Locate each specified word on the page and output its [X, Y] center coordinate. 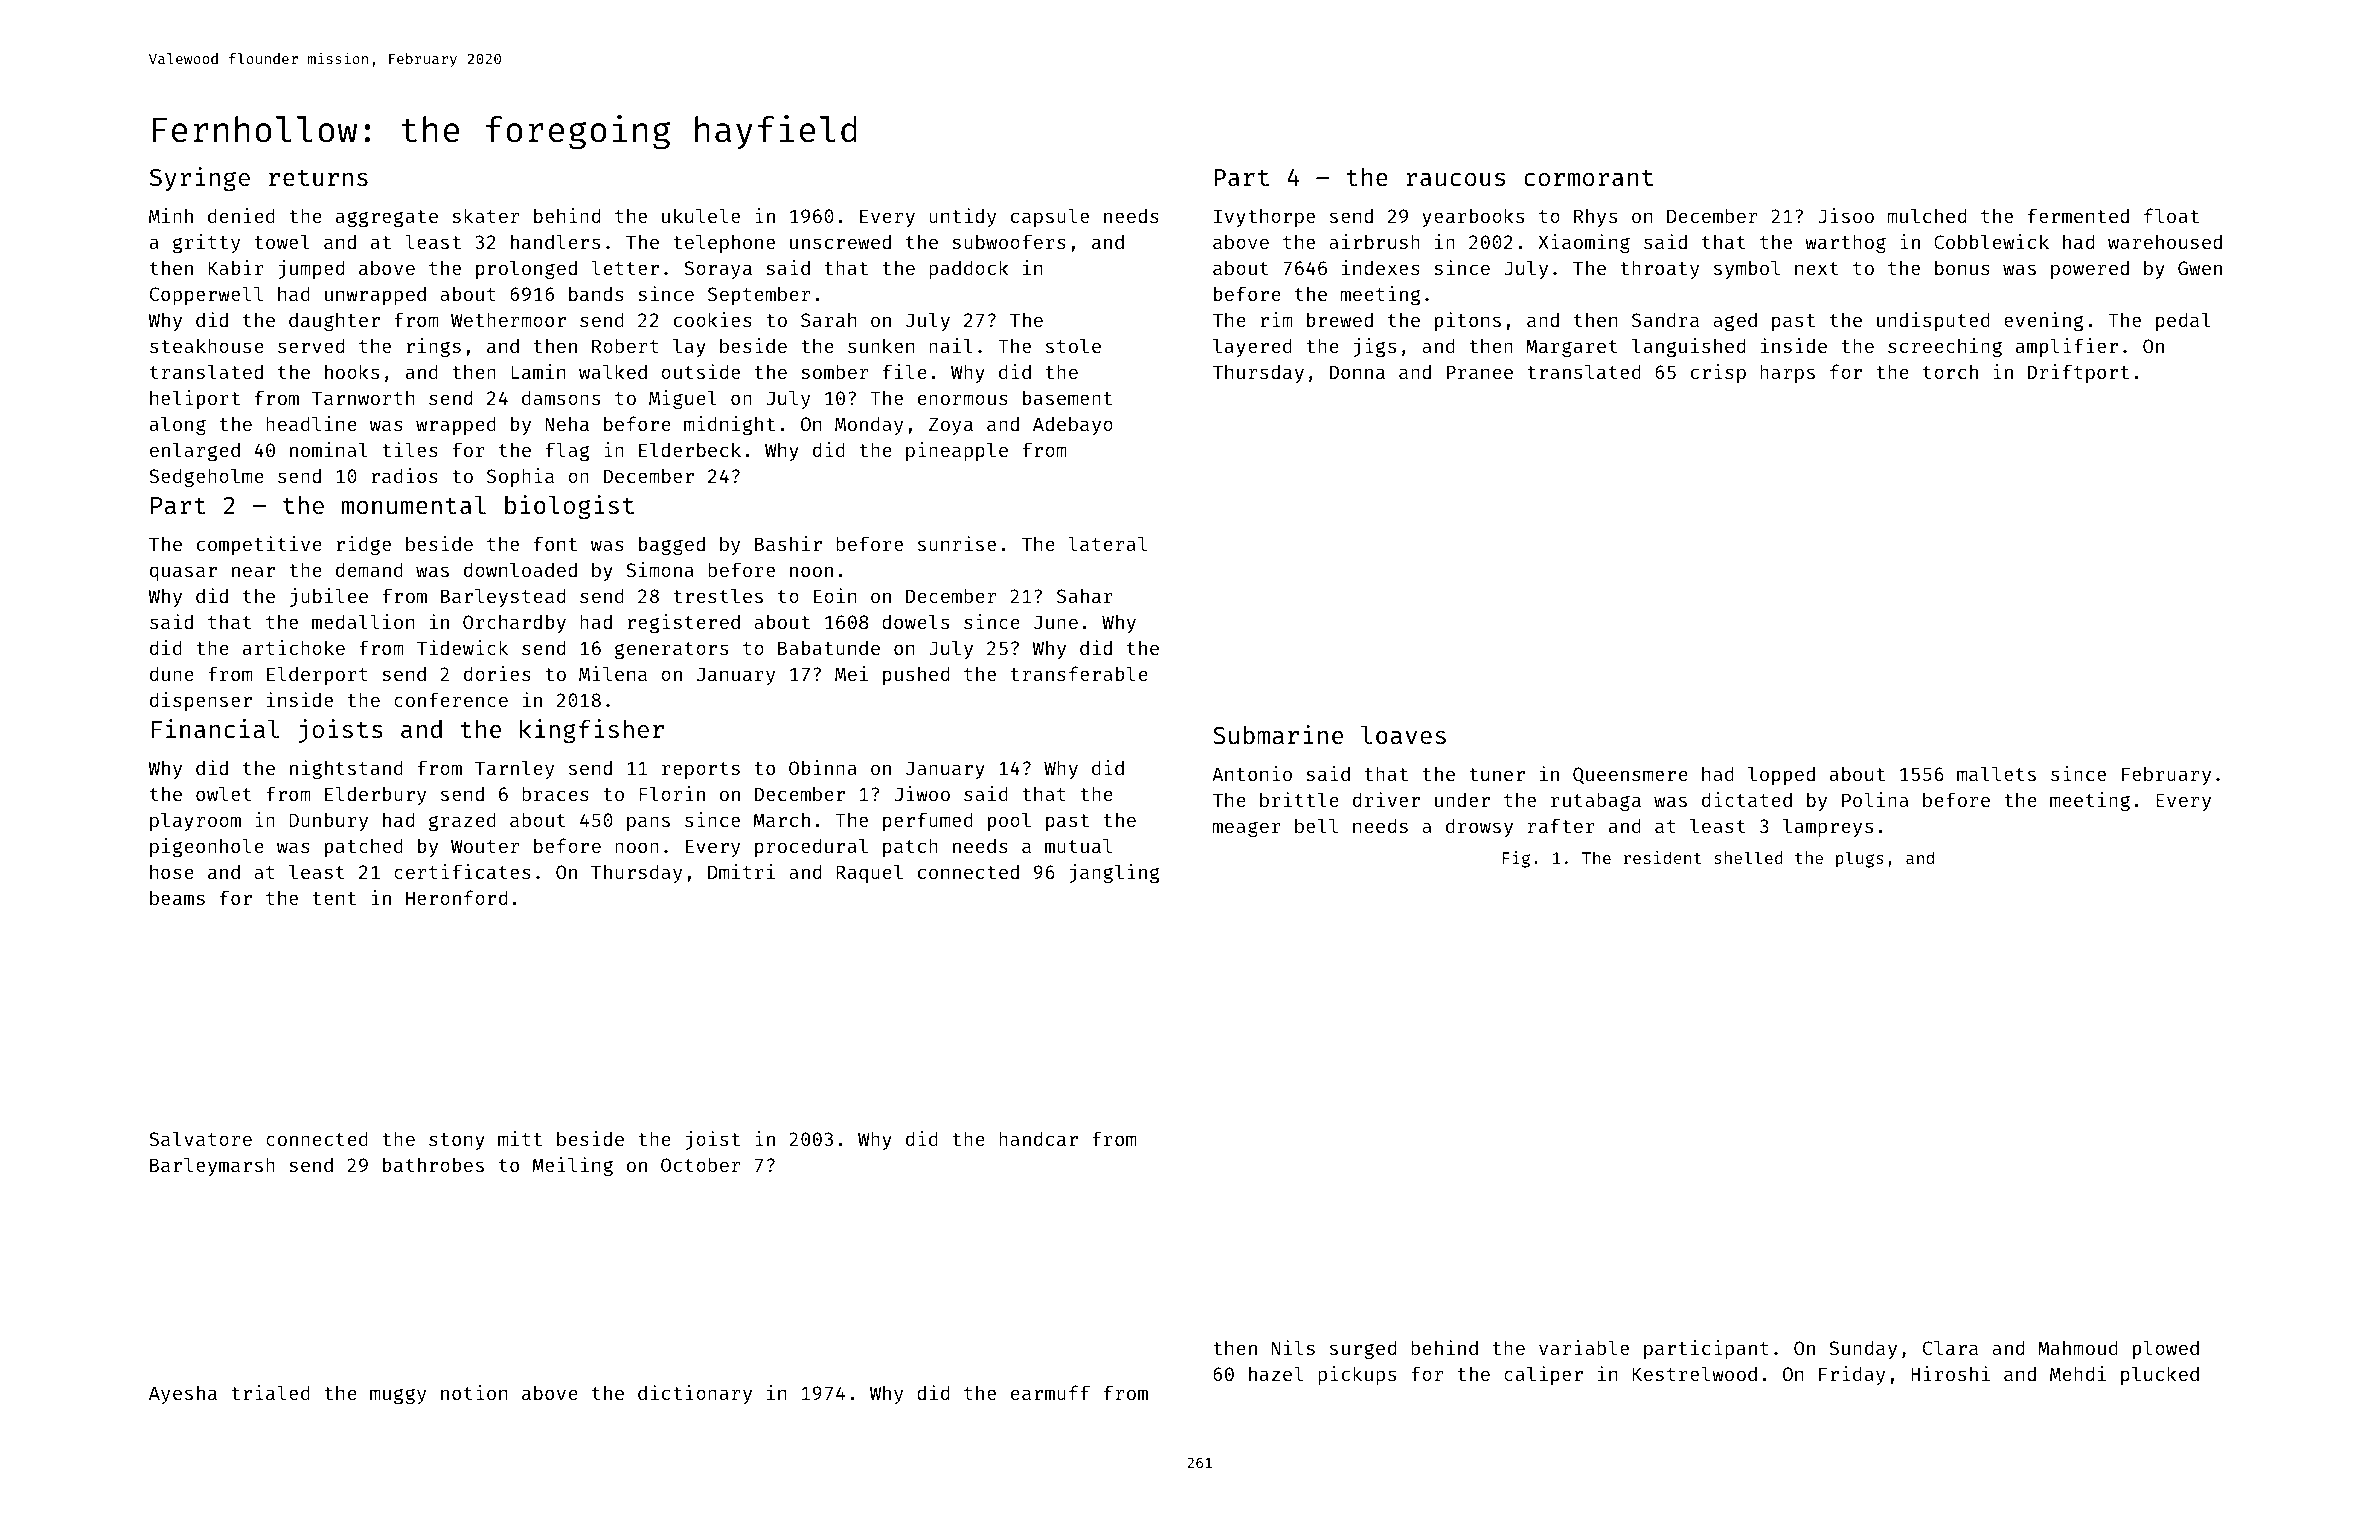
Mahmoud [2078, 1347]
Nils [1293, 1347]
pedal [2183, 321]
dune [172, 673]
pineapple [957, 451]
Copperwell [206, 295]
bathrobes [433, 1164]
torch [1950, 371]
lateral [1107, 543]
